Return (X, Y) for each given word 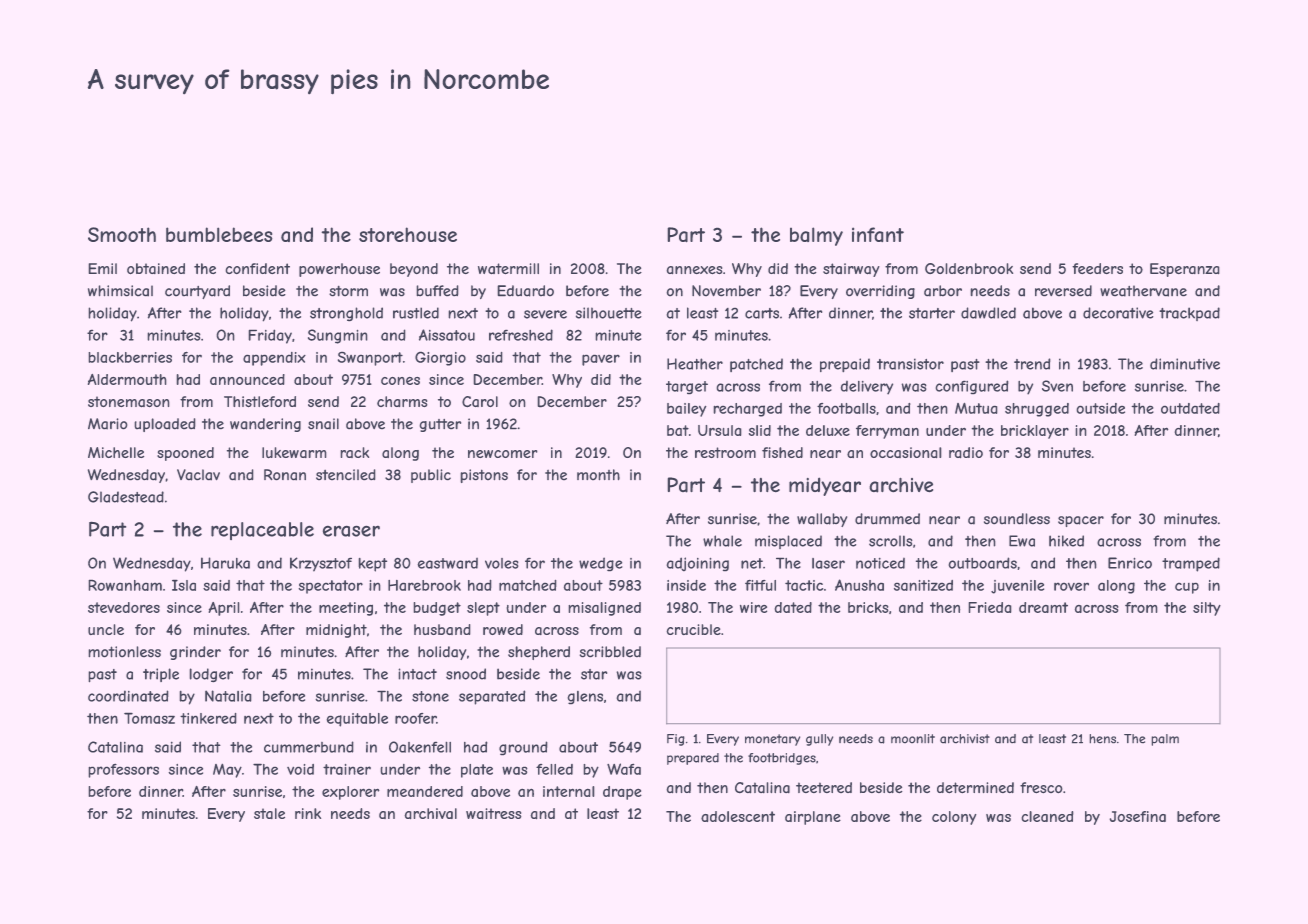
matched (527, 585)
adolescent (738, 816)
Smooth (122, 234)
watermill (508, 268)
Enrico (1130, 563)
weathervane (1143, 291)
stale (269, 813)
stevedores (124, 607)
